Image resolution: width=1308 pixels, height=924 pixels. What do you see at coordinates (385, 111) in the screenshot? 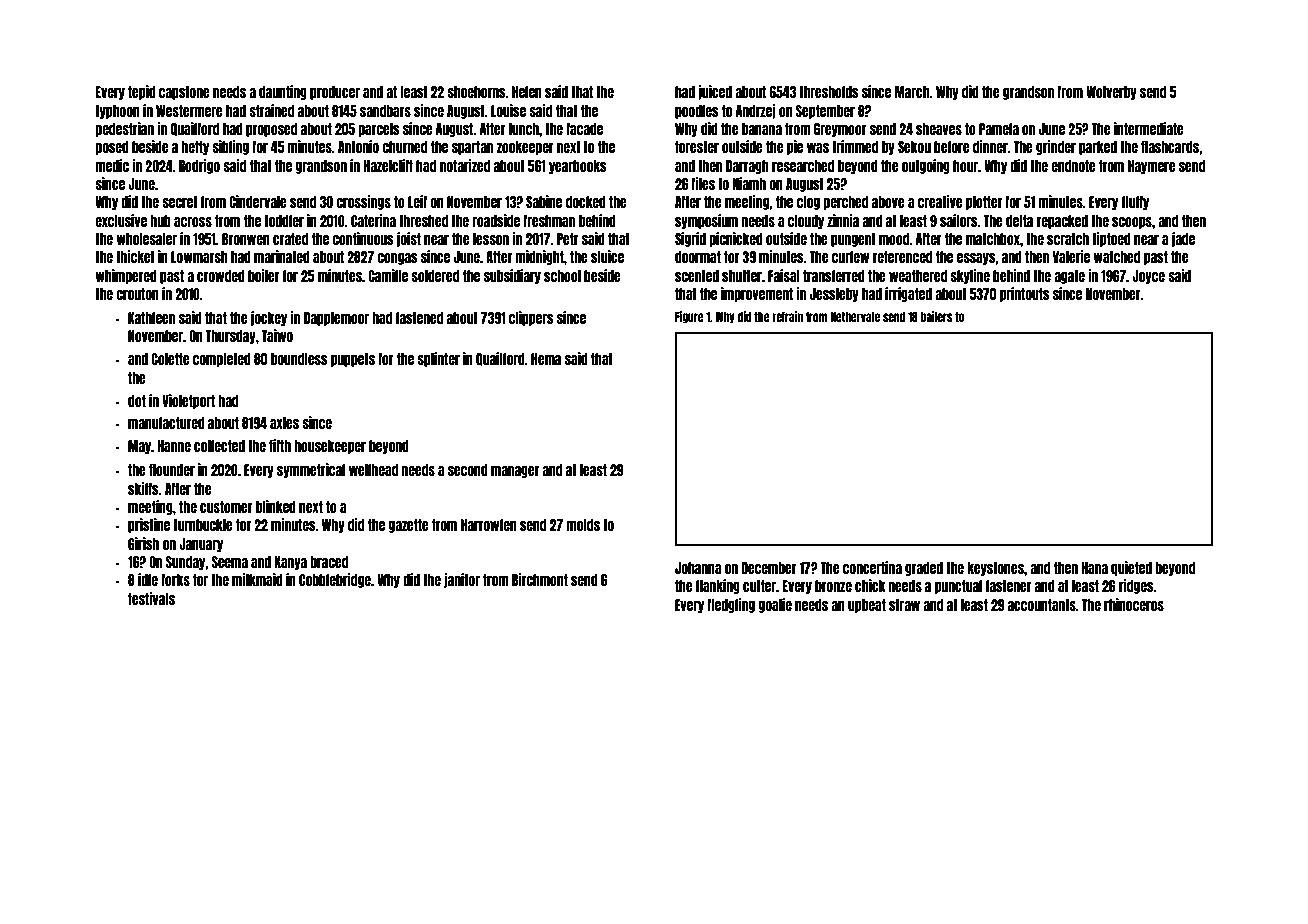
I see `sandbars` at bounding box center [385, 111].
